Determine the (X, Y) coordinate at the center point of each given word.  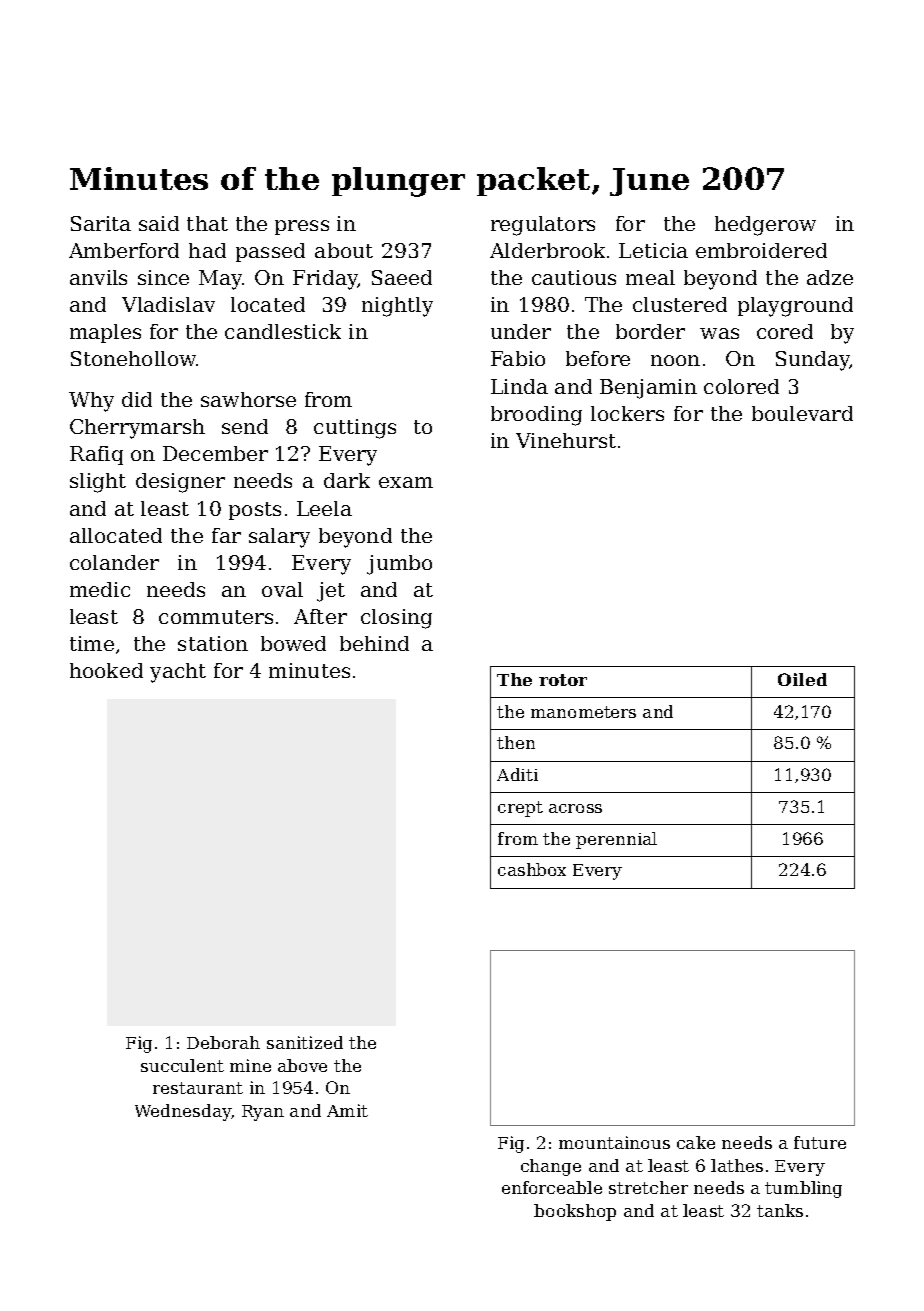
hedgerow (765, 226)
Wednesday (183, 1112)
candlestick (283, 331)
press (302, 227)
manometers (583, 712)
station (213, 643)
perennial (616, 840)
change (551, 1167)
